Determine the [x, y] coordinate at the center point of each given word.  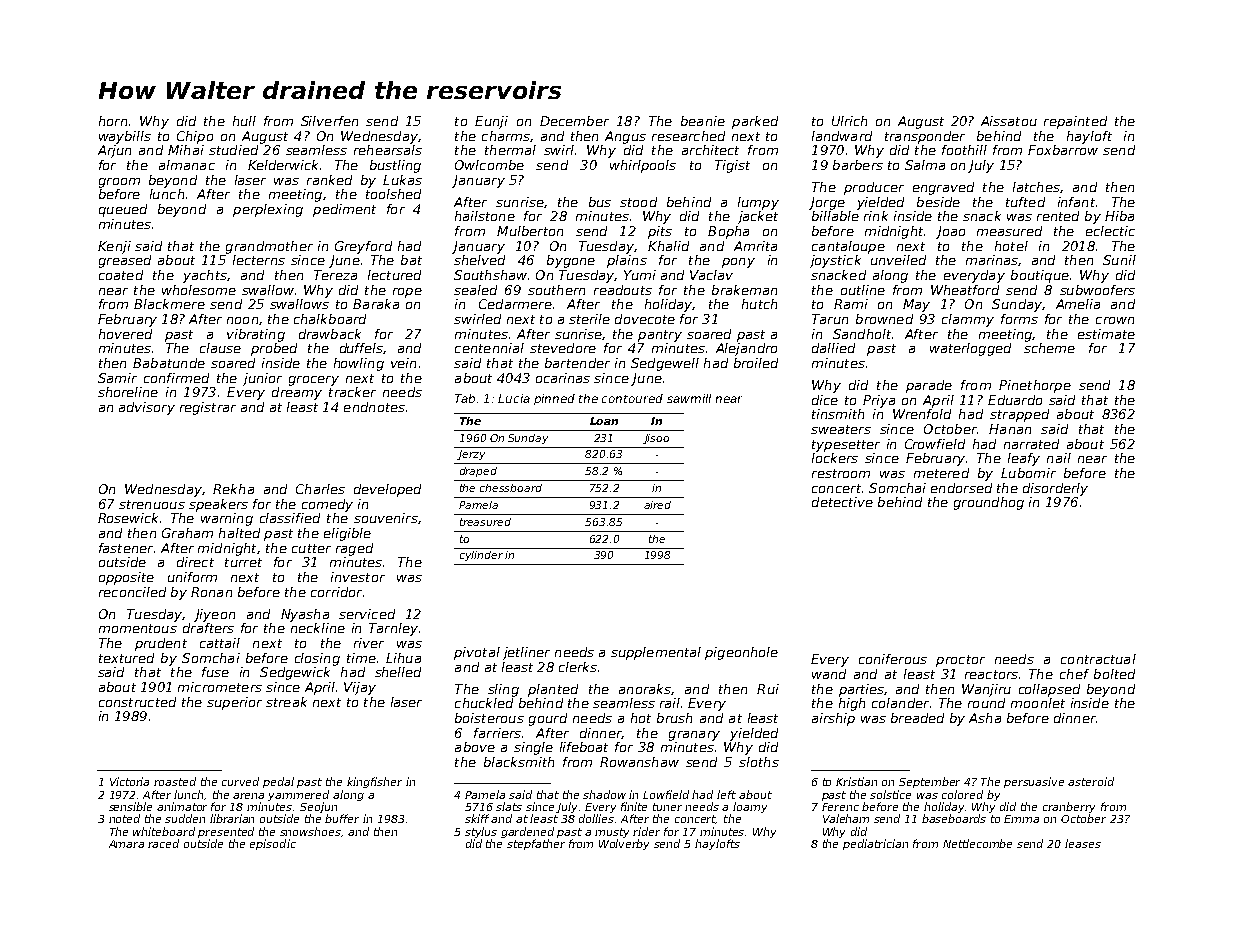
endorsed [961, 488]
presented [226, 832]
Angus [625, 137]
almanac [187, 165]
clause [220, 348]
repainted [1075, 122]
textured [126, 658]
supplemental [656, 653]
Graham [187, 533]
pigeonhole [741, 653]
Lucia [514, 398]
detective [842, 502]
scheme [1049, 348]
